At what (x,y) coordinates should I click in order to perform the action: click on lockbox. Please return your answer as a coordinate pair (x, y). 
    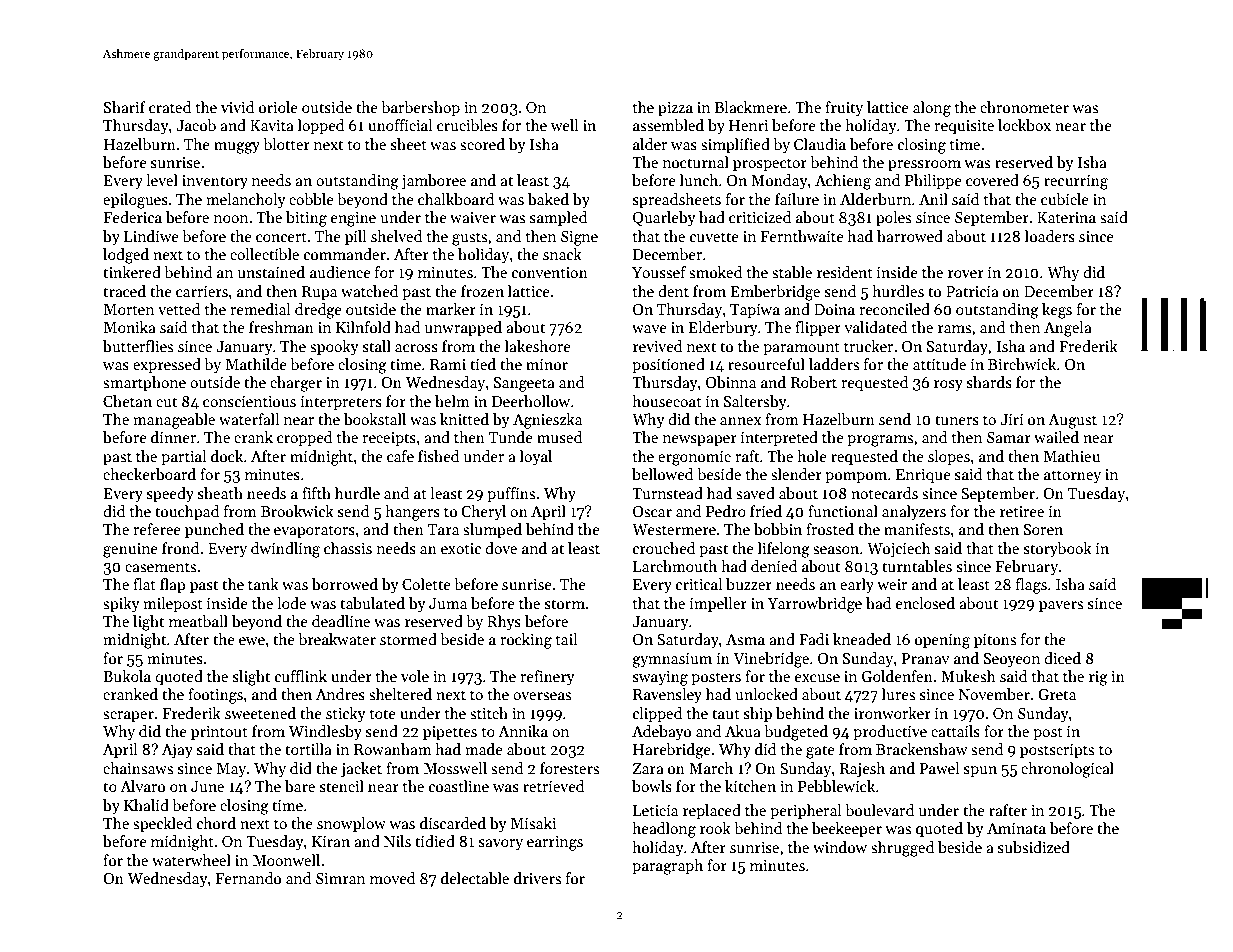
    Looking at the image, I should click on (1024, 125).
